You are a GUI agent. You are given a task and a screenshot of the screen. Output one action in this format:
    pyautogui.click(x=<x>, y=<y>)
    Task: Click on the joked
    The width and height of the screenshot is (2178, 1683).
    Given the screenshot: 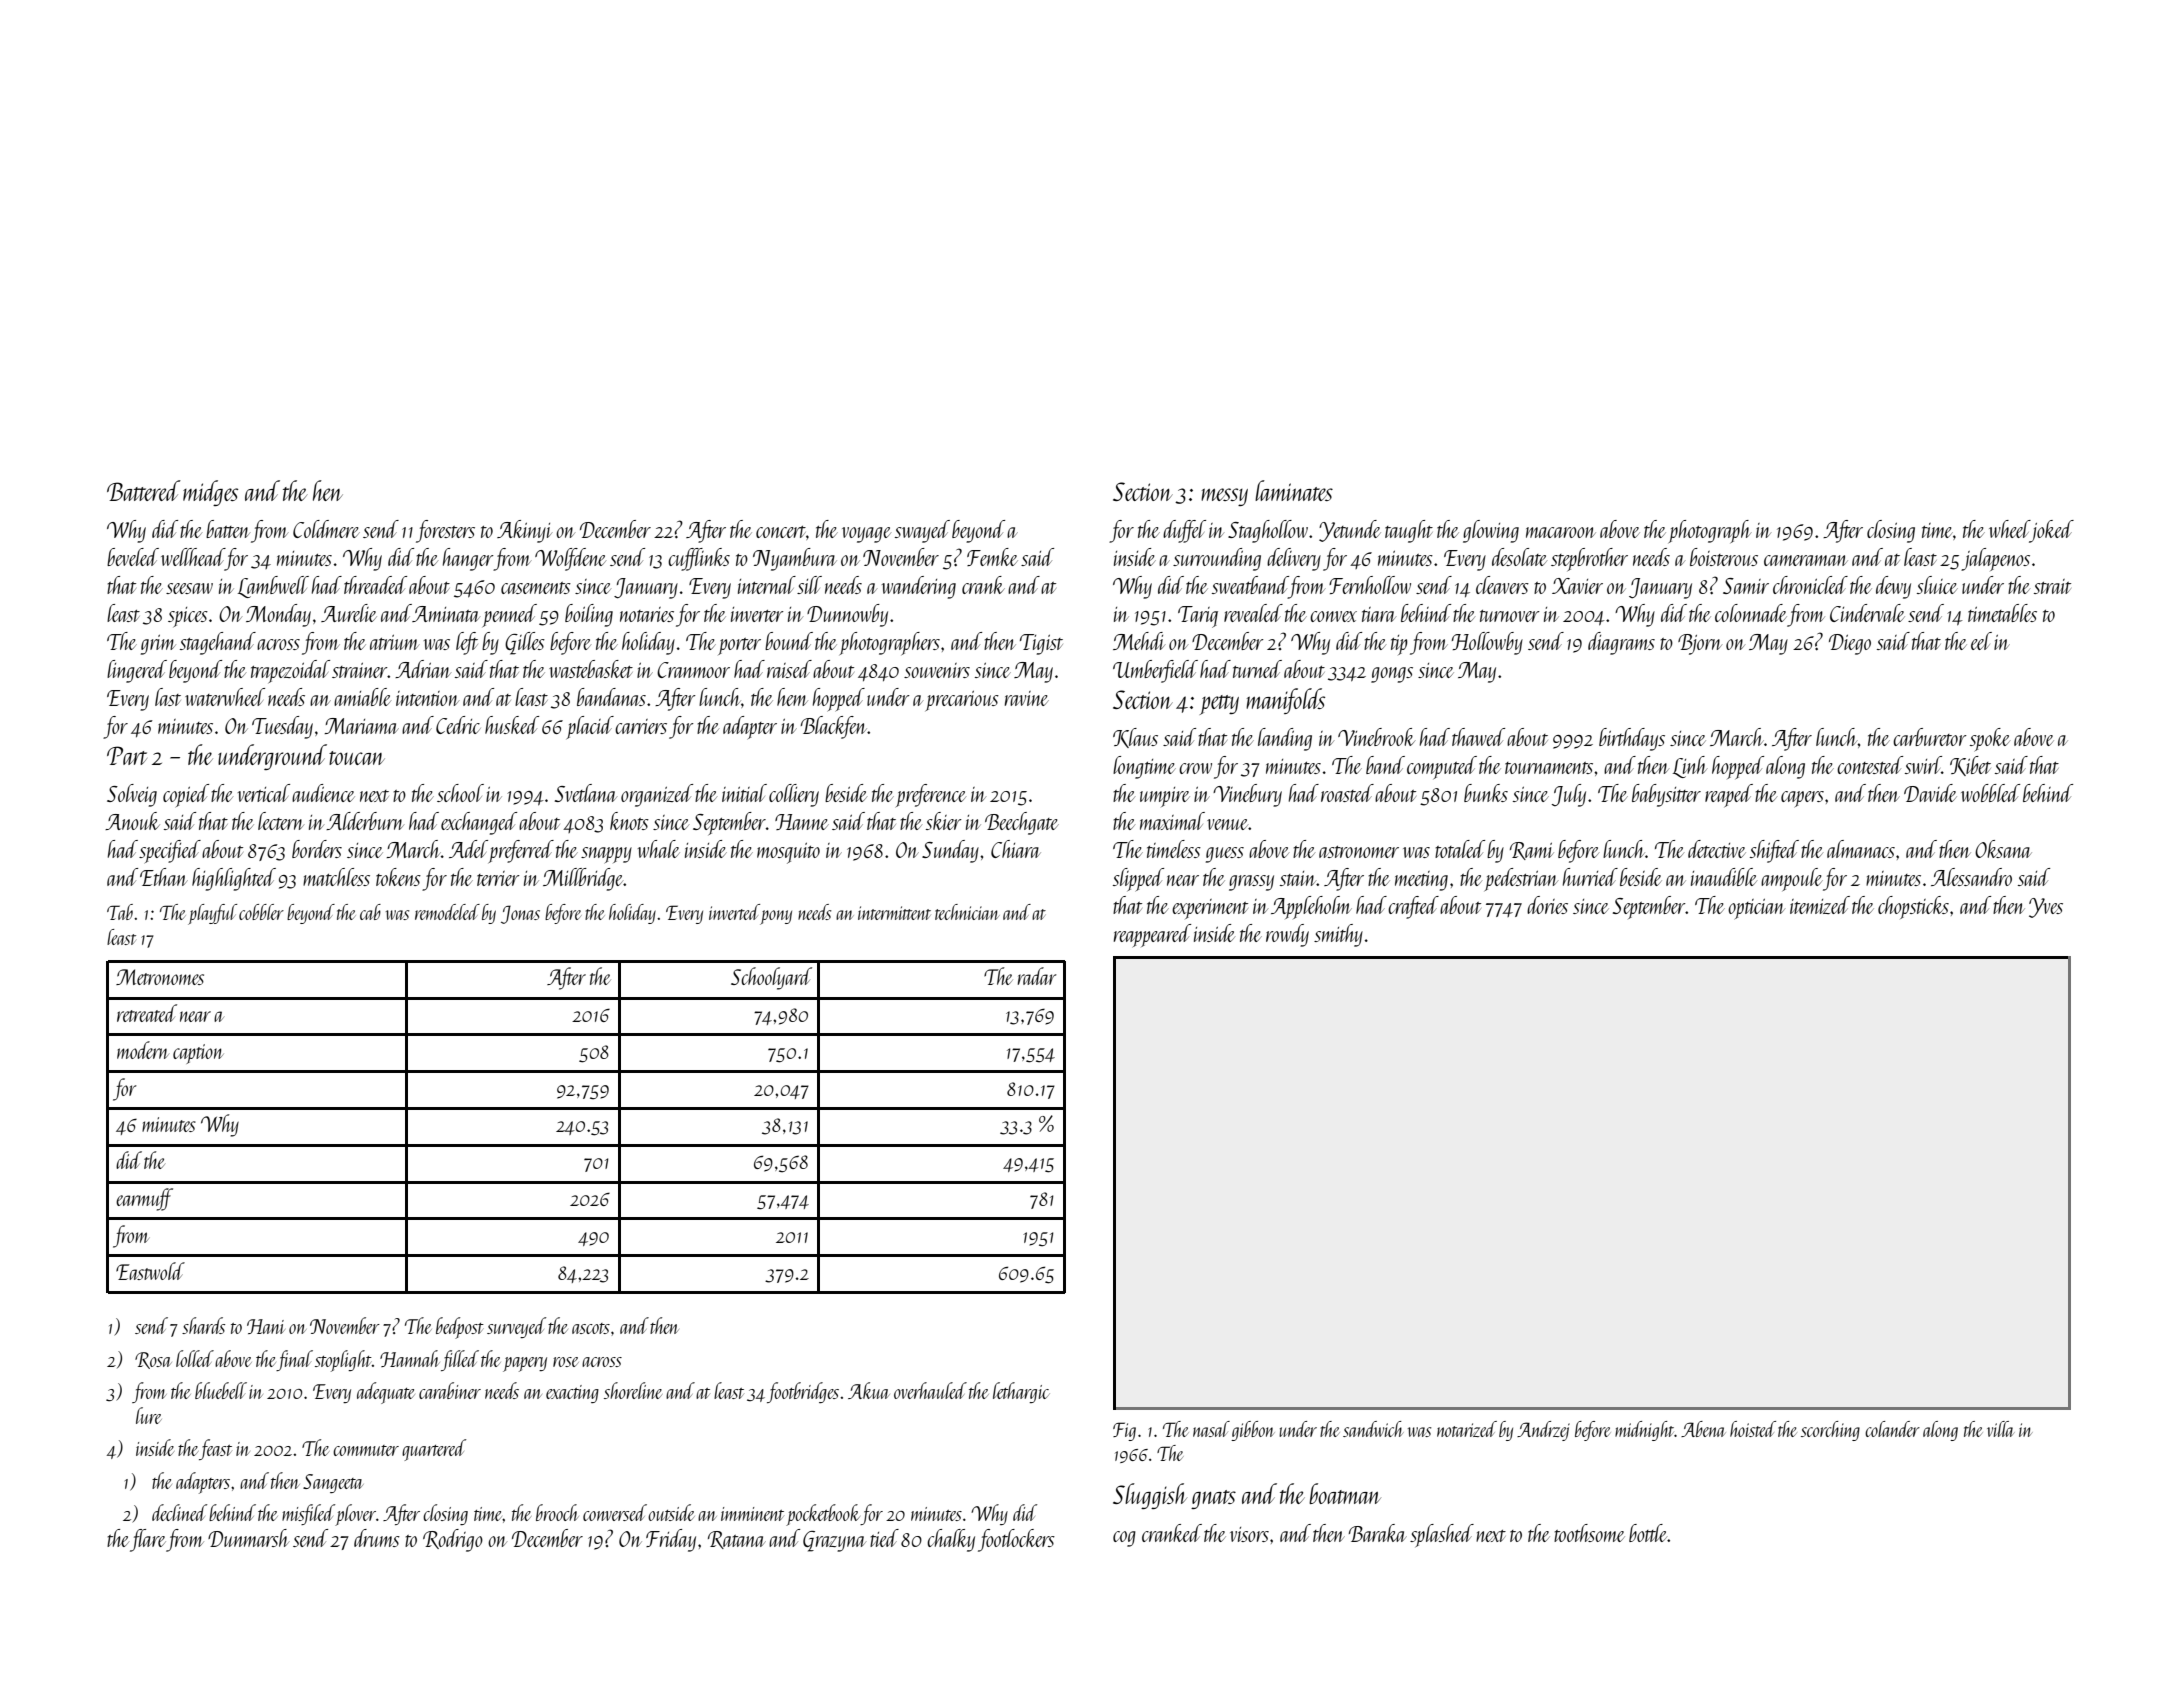 What is the action you would take?
    pyautogui.click(x=2052, y=531)
